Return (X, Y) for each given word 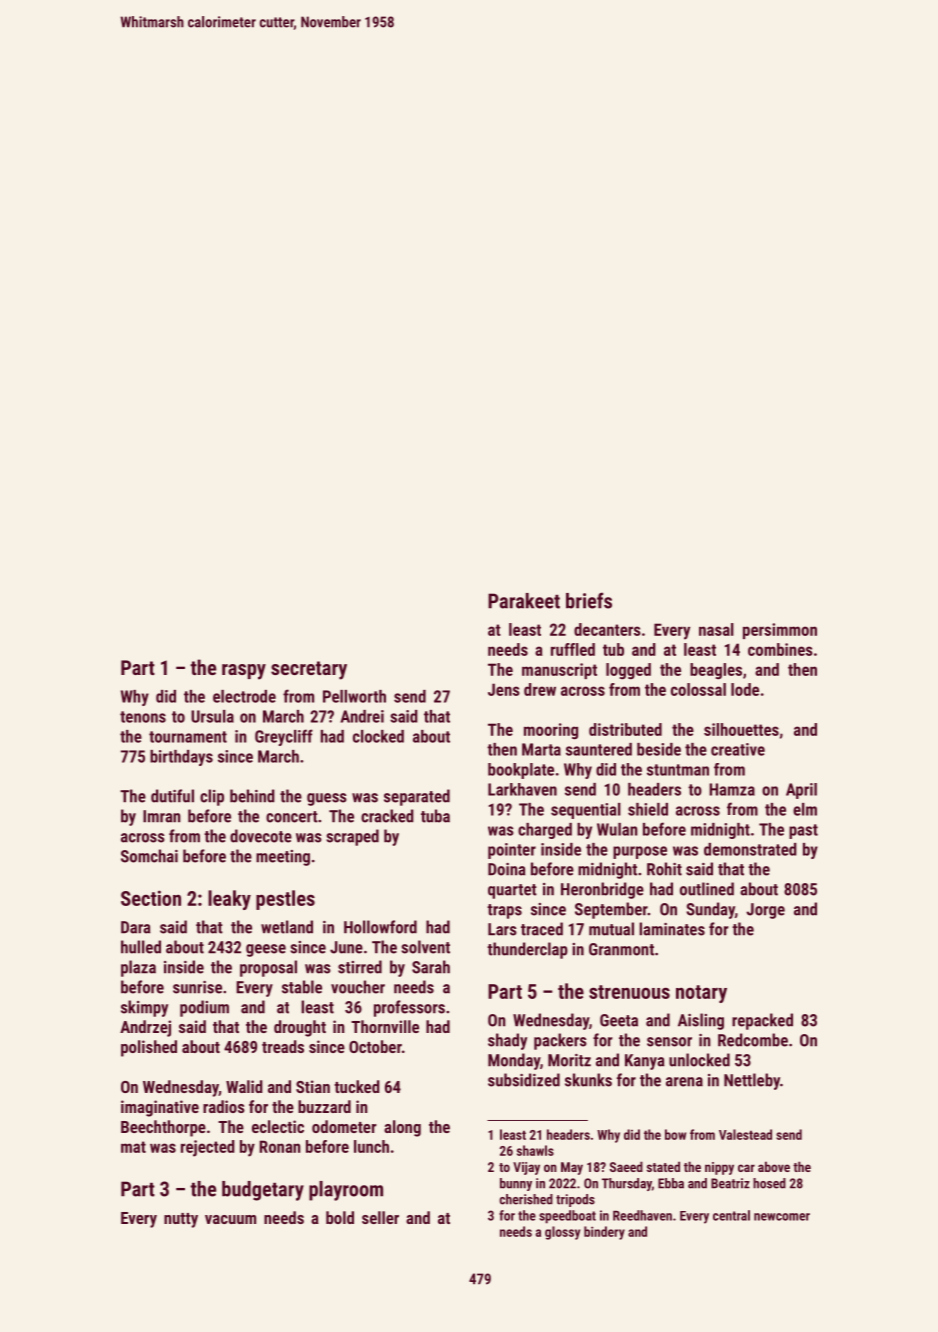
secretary (309, 670)
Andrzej (145, 1028)
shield (648, 809)
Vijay (526, 1168)
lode (745, 689)
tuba (435, 816)
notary (701, 994)
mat (133, 1147)
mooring (551, 731)
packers (560, 1041)
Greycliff (284, 737)
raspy (244, 672)
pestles (285, 900)
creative (738, 749)
